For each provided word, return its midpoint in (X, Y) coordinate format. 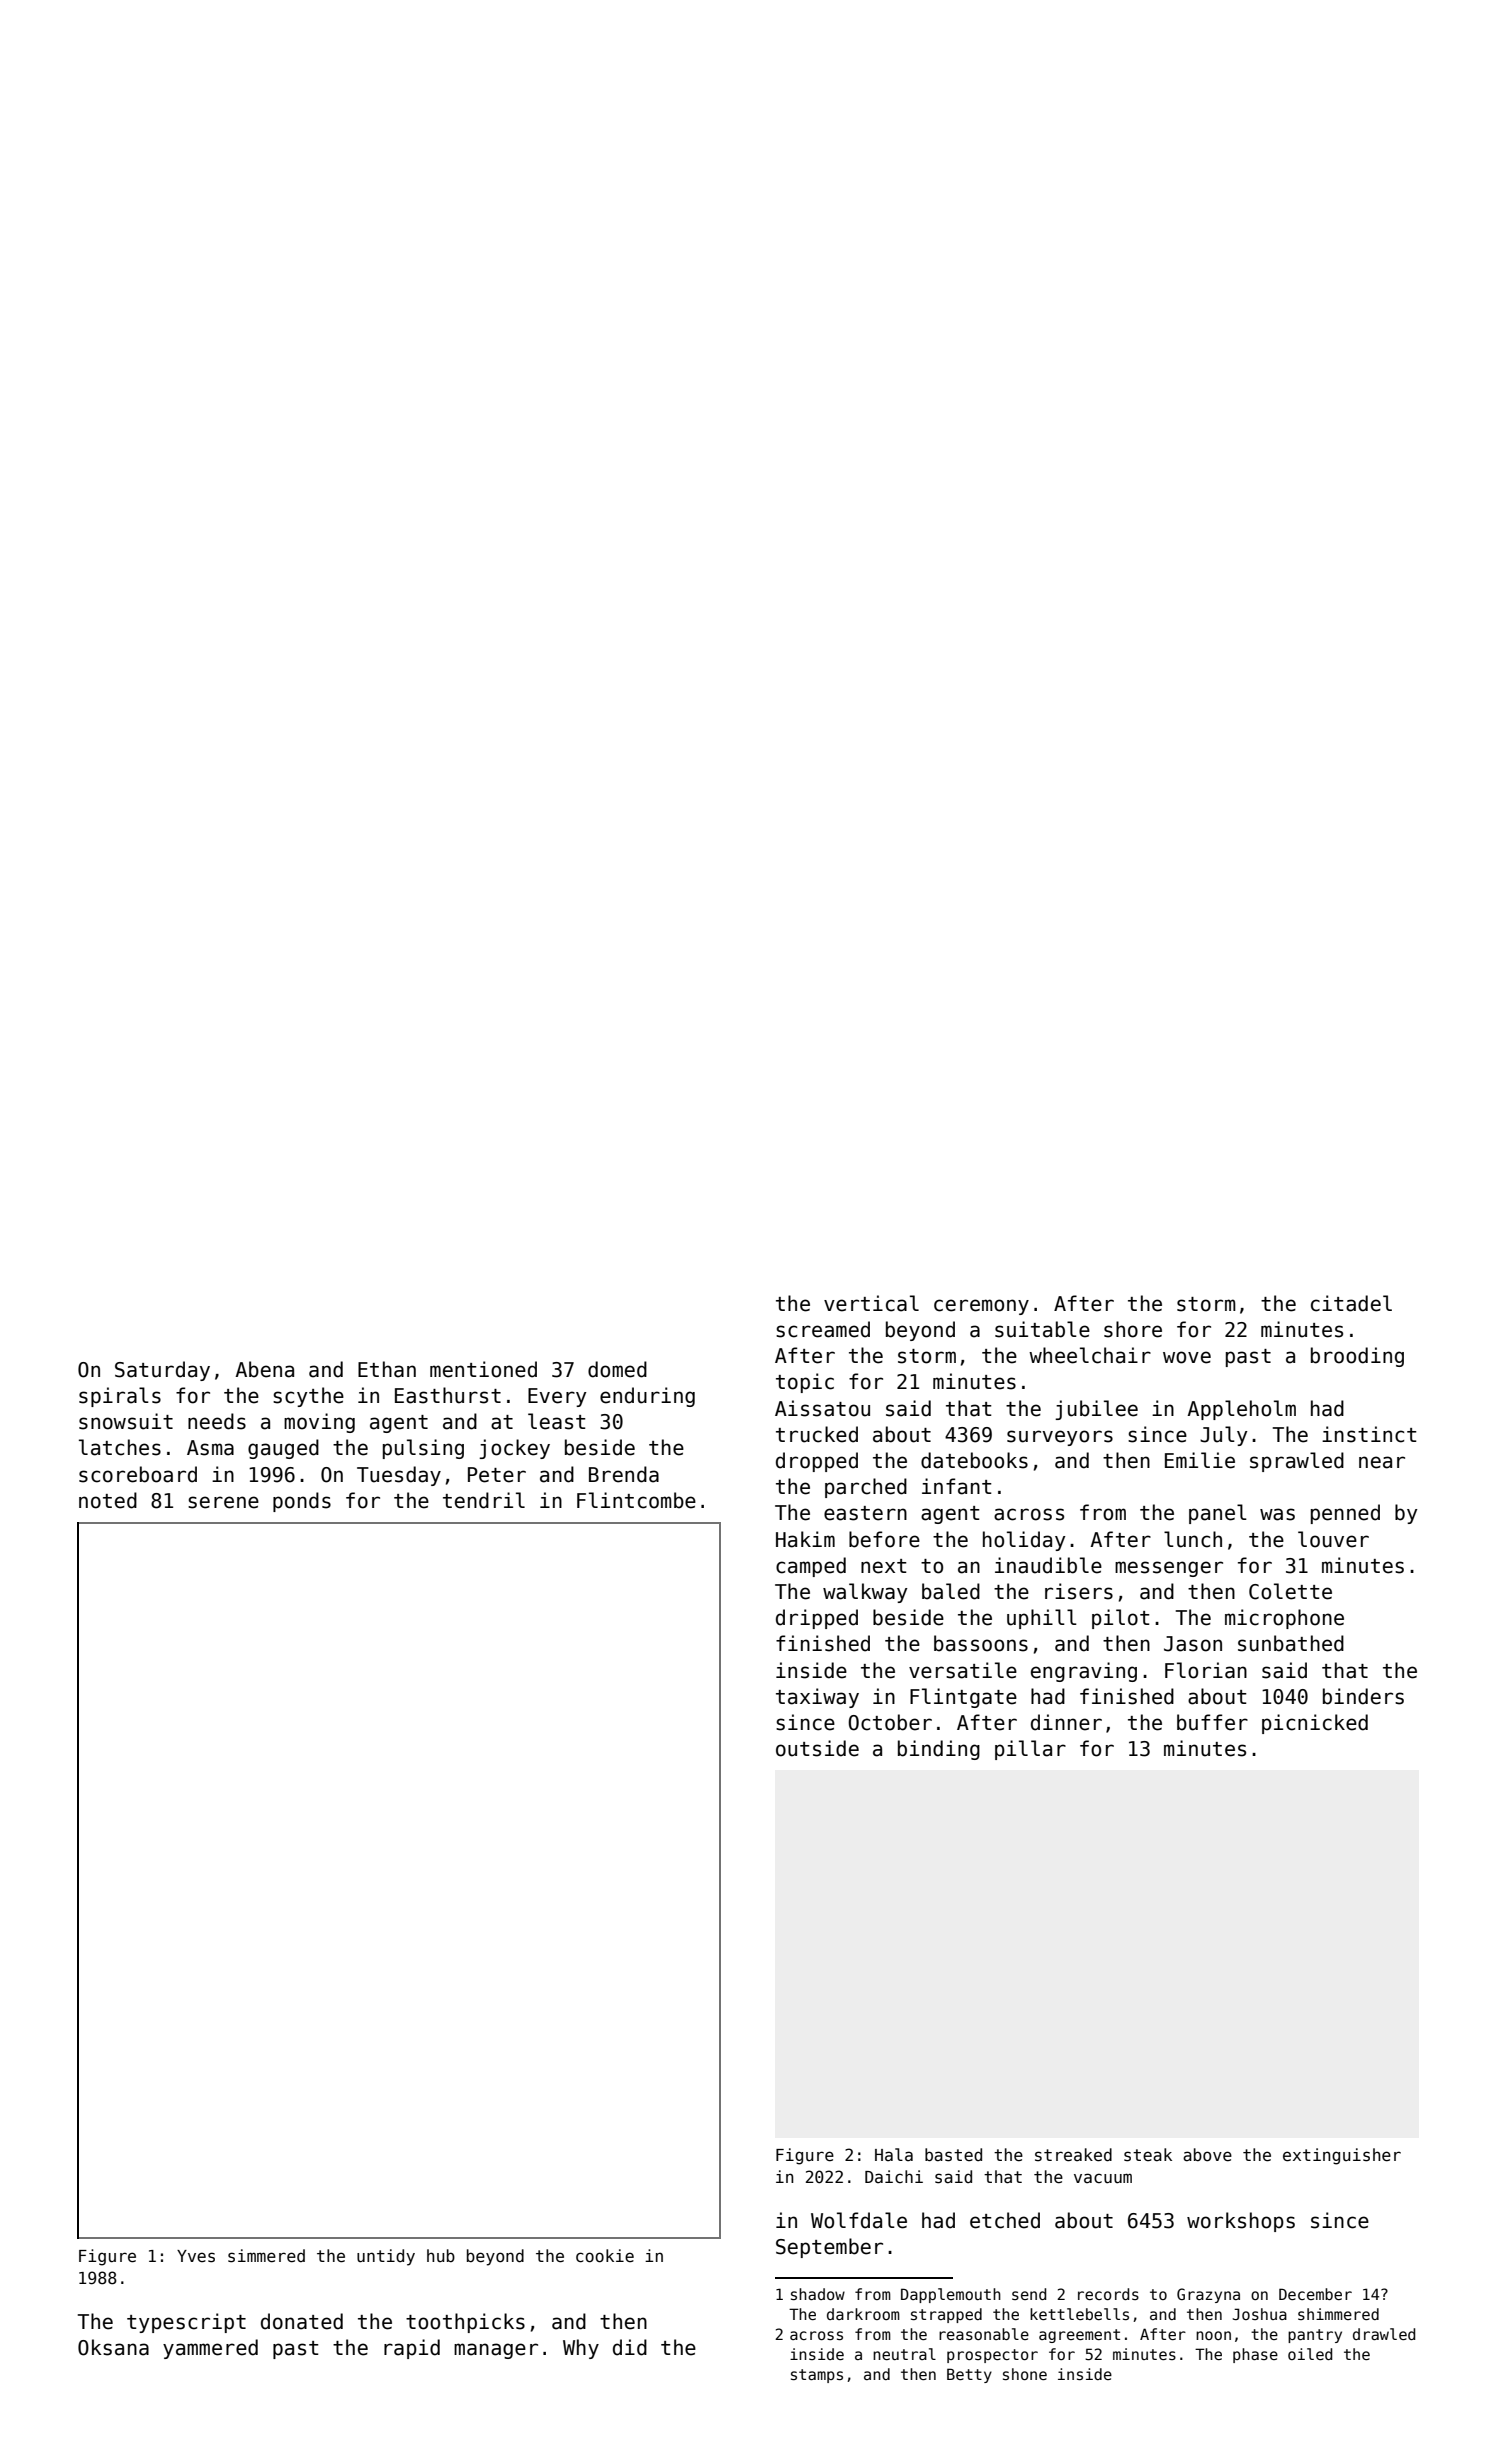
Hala (894, 2154)
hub (441, 2255)
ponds (302, 1502)
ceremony (981, 1307)
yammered (210, 2349)
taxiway (817, 1698)
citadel (1351, 1303)
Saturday (162, 1371)
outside (817, 1748)
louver (1333, 1539)
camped (811, 1567)
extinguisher (1342, 2156)
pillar (1030, 1750)
